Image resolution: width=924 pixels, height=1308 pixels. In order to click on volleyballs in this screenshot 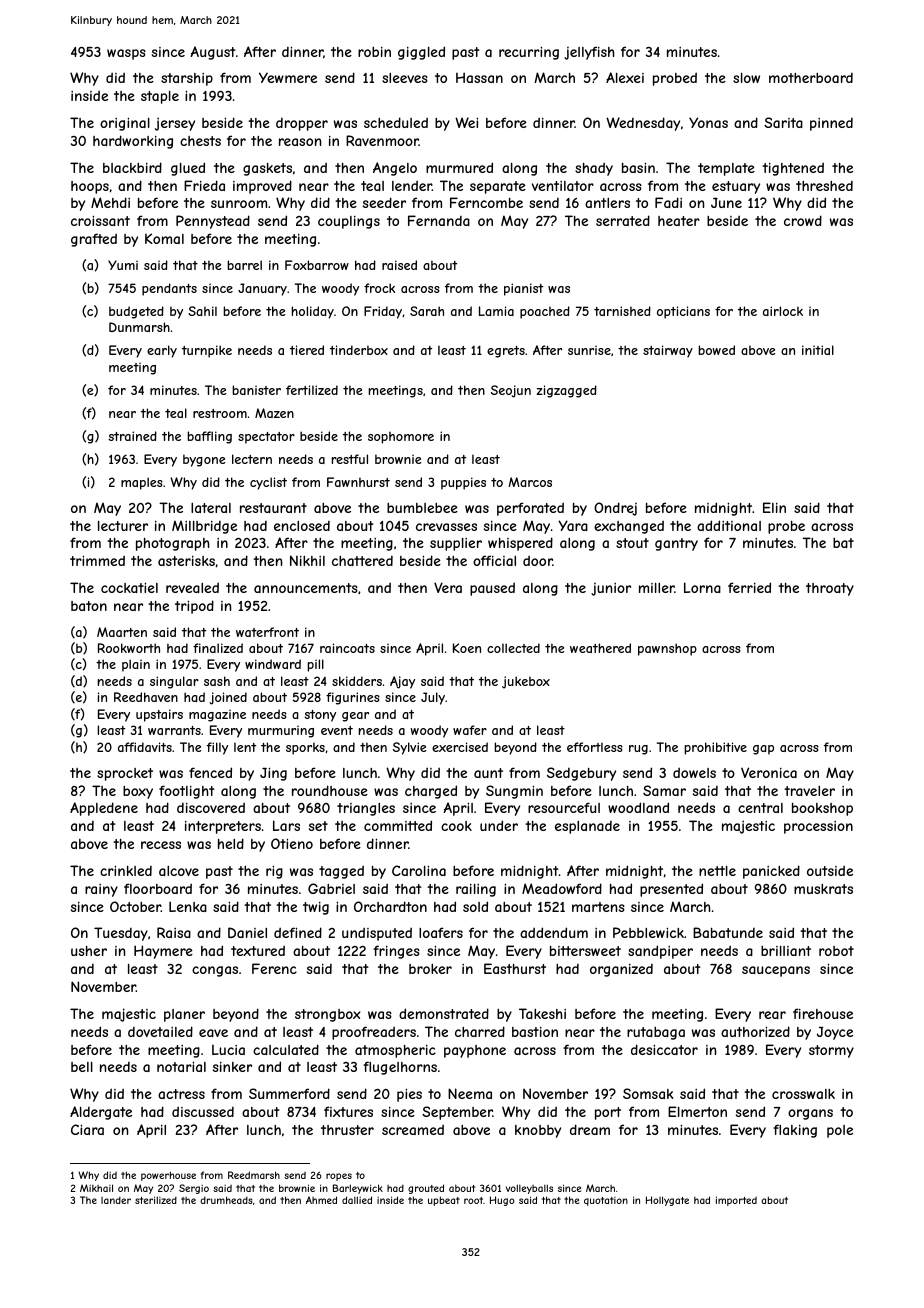, I will do `click(529, 1189)`.
